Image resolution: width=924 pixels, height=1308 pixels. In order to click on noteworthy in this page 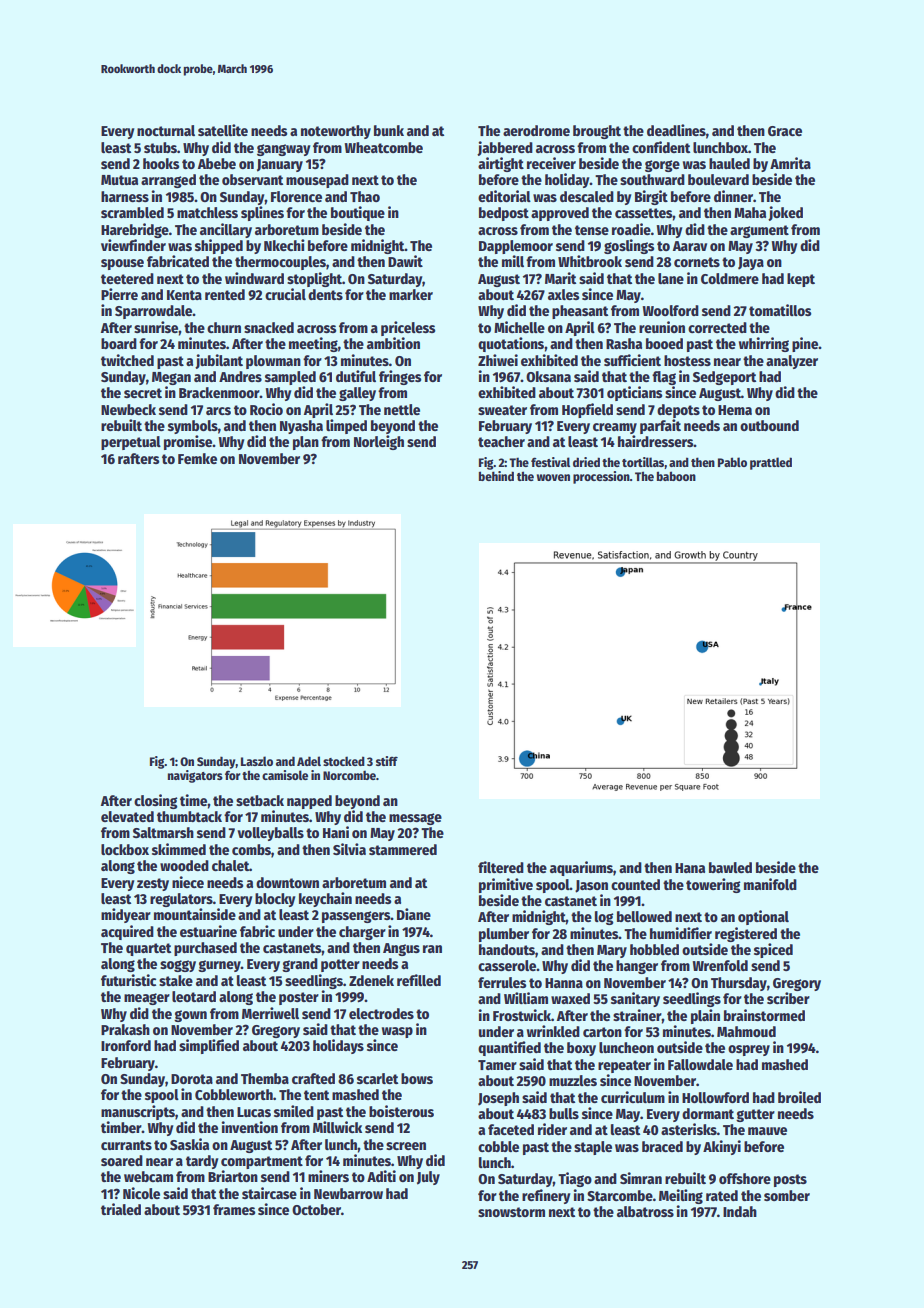, I will do `click(336, 132)`.
